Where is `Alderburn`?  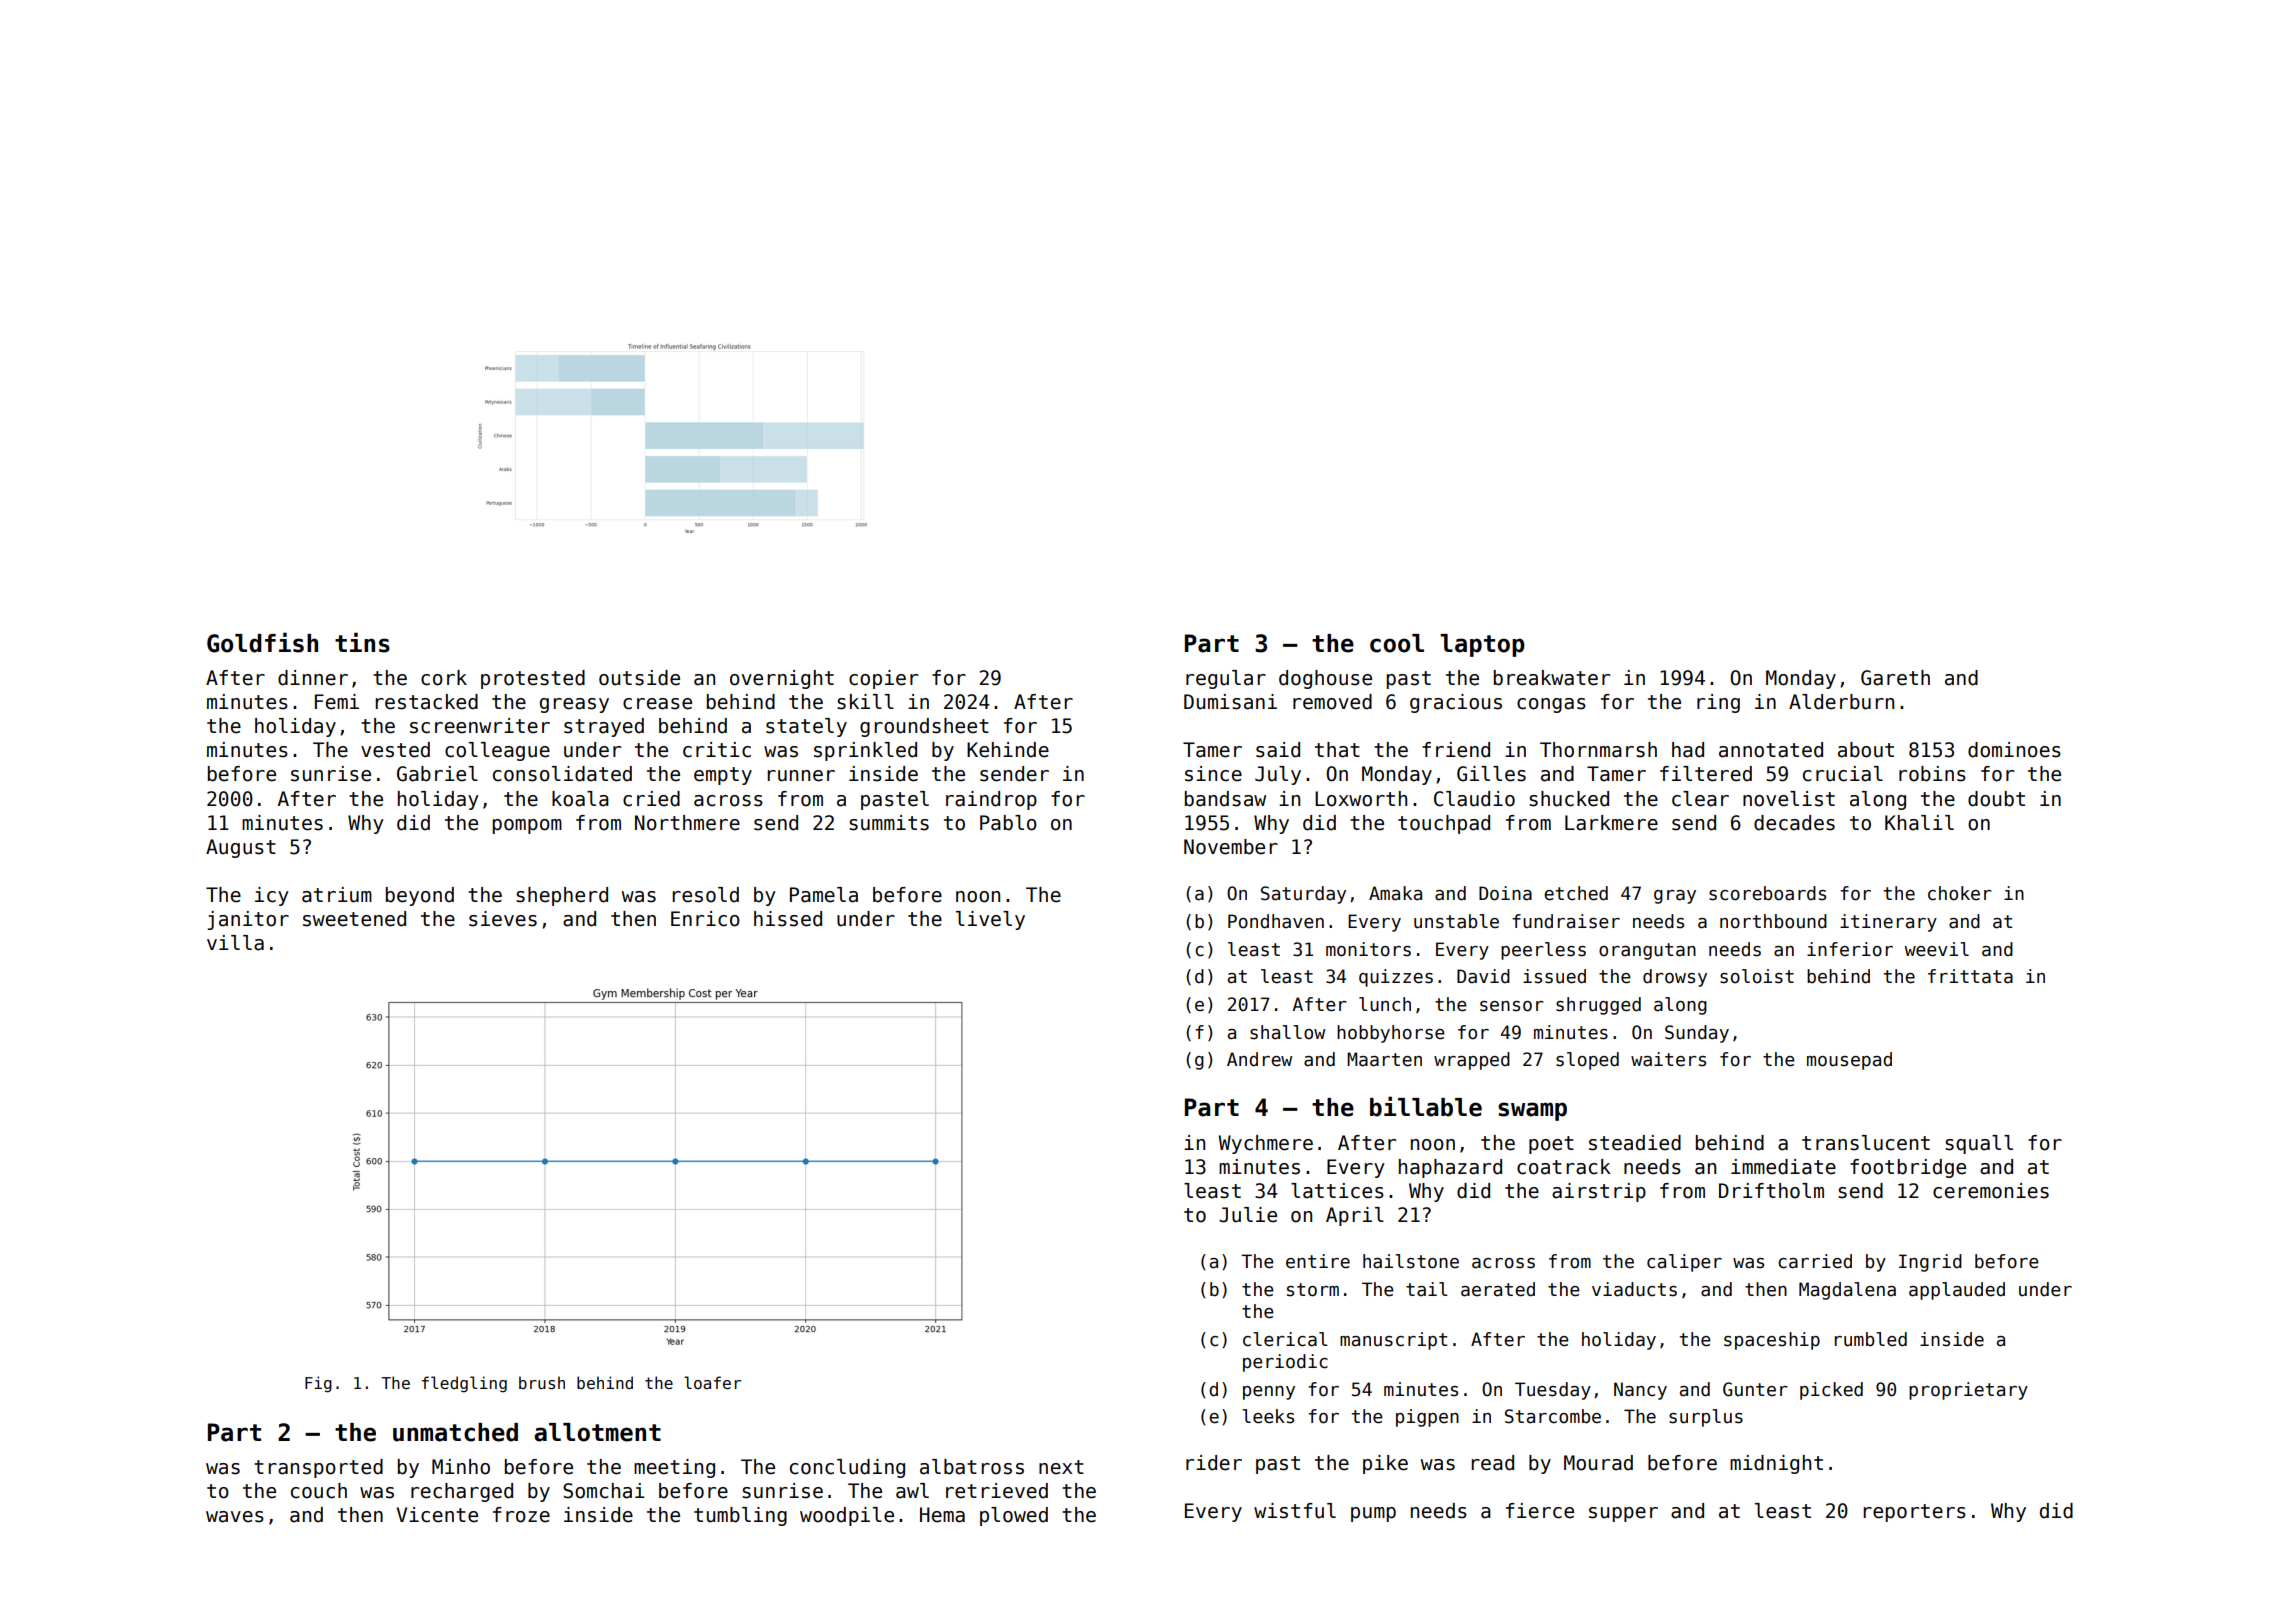
Alderburn is located at coordinates (1841, 702).
